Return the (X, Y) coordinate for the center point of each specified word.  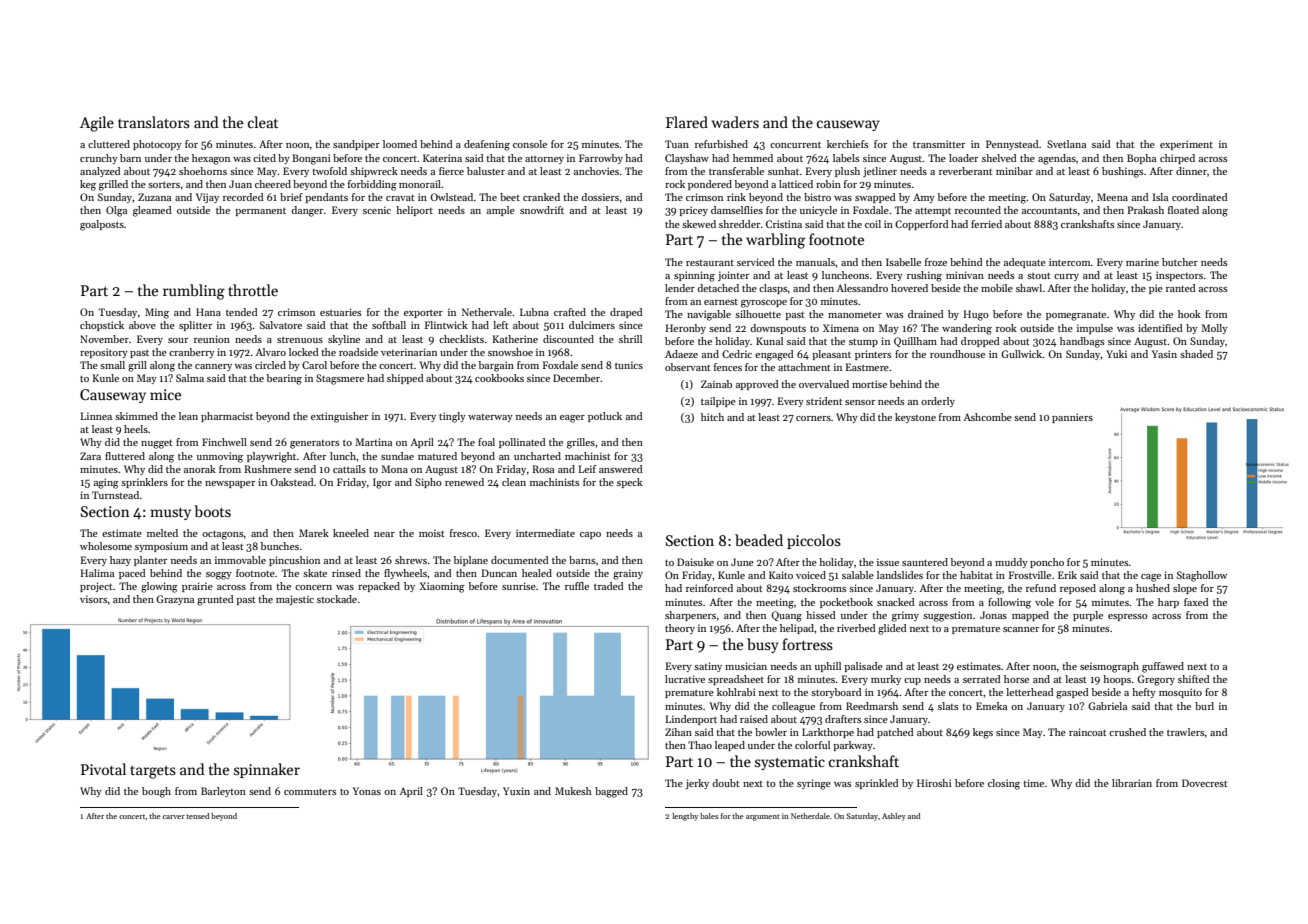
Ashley (894, 817)
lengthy (685, 817)
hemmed (753, 158)
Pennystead (1012, 145)
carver (174, 817)
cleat (263, 122)
